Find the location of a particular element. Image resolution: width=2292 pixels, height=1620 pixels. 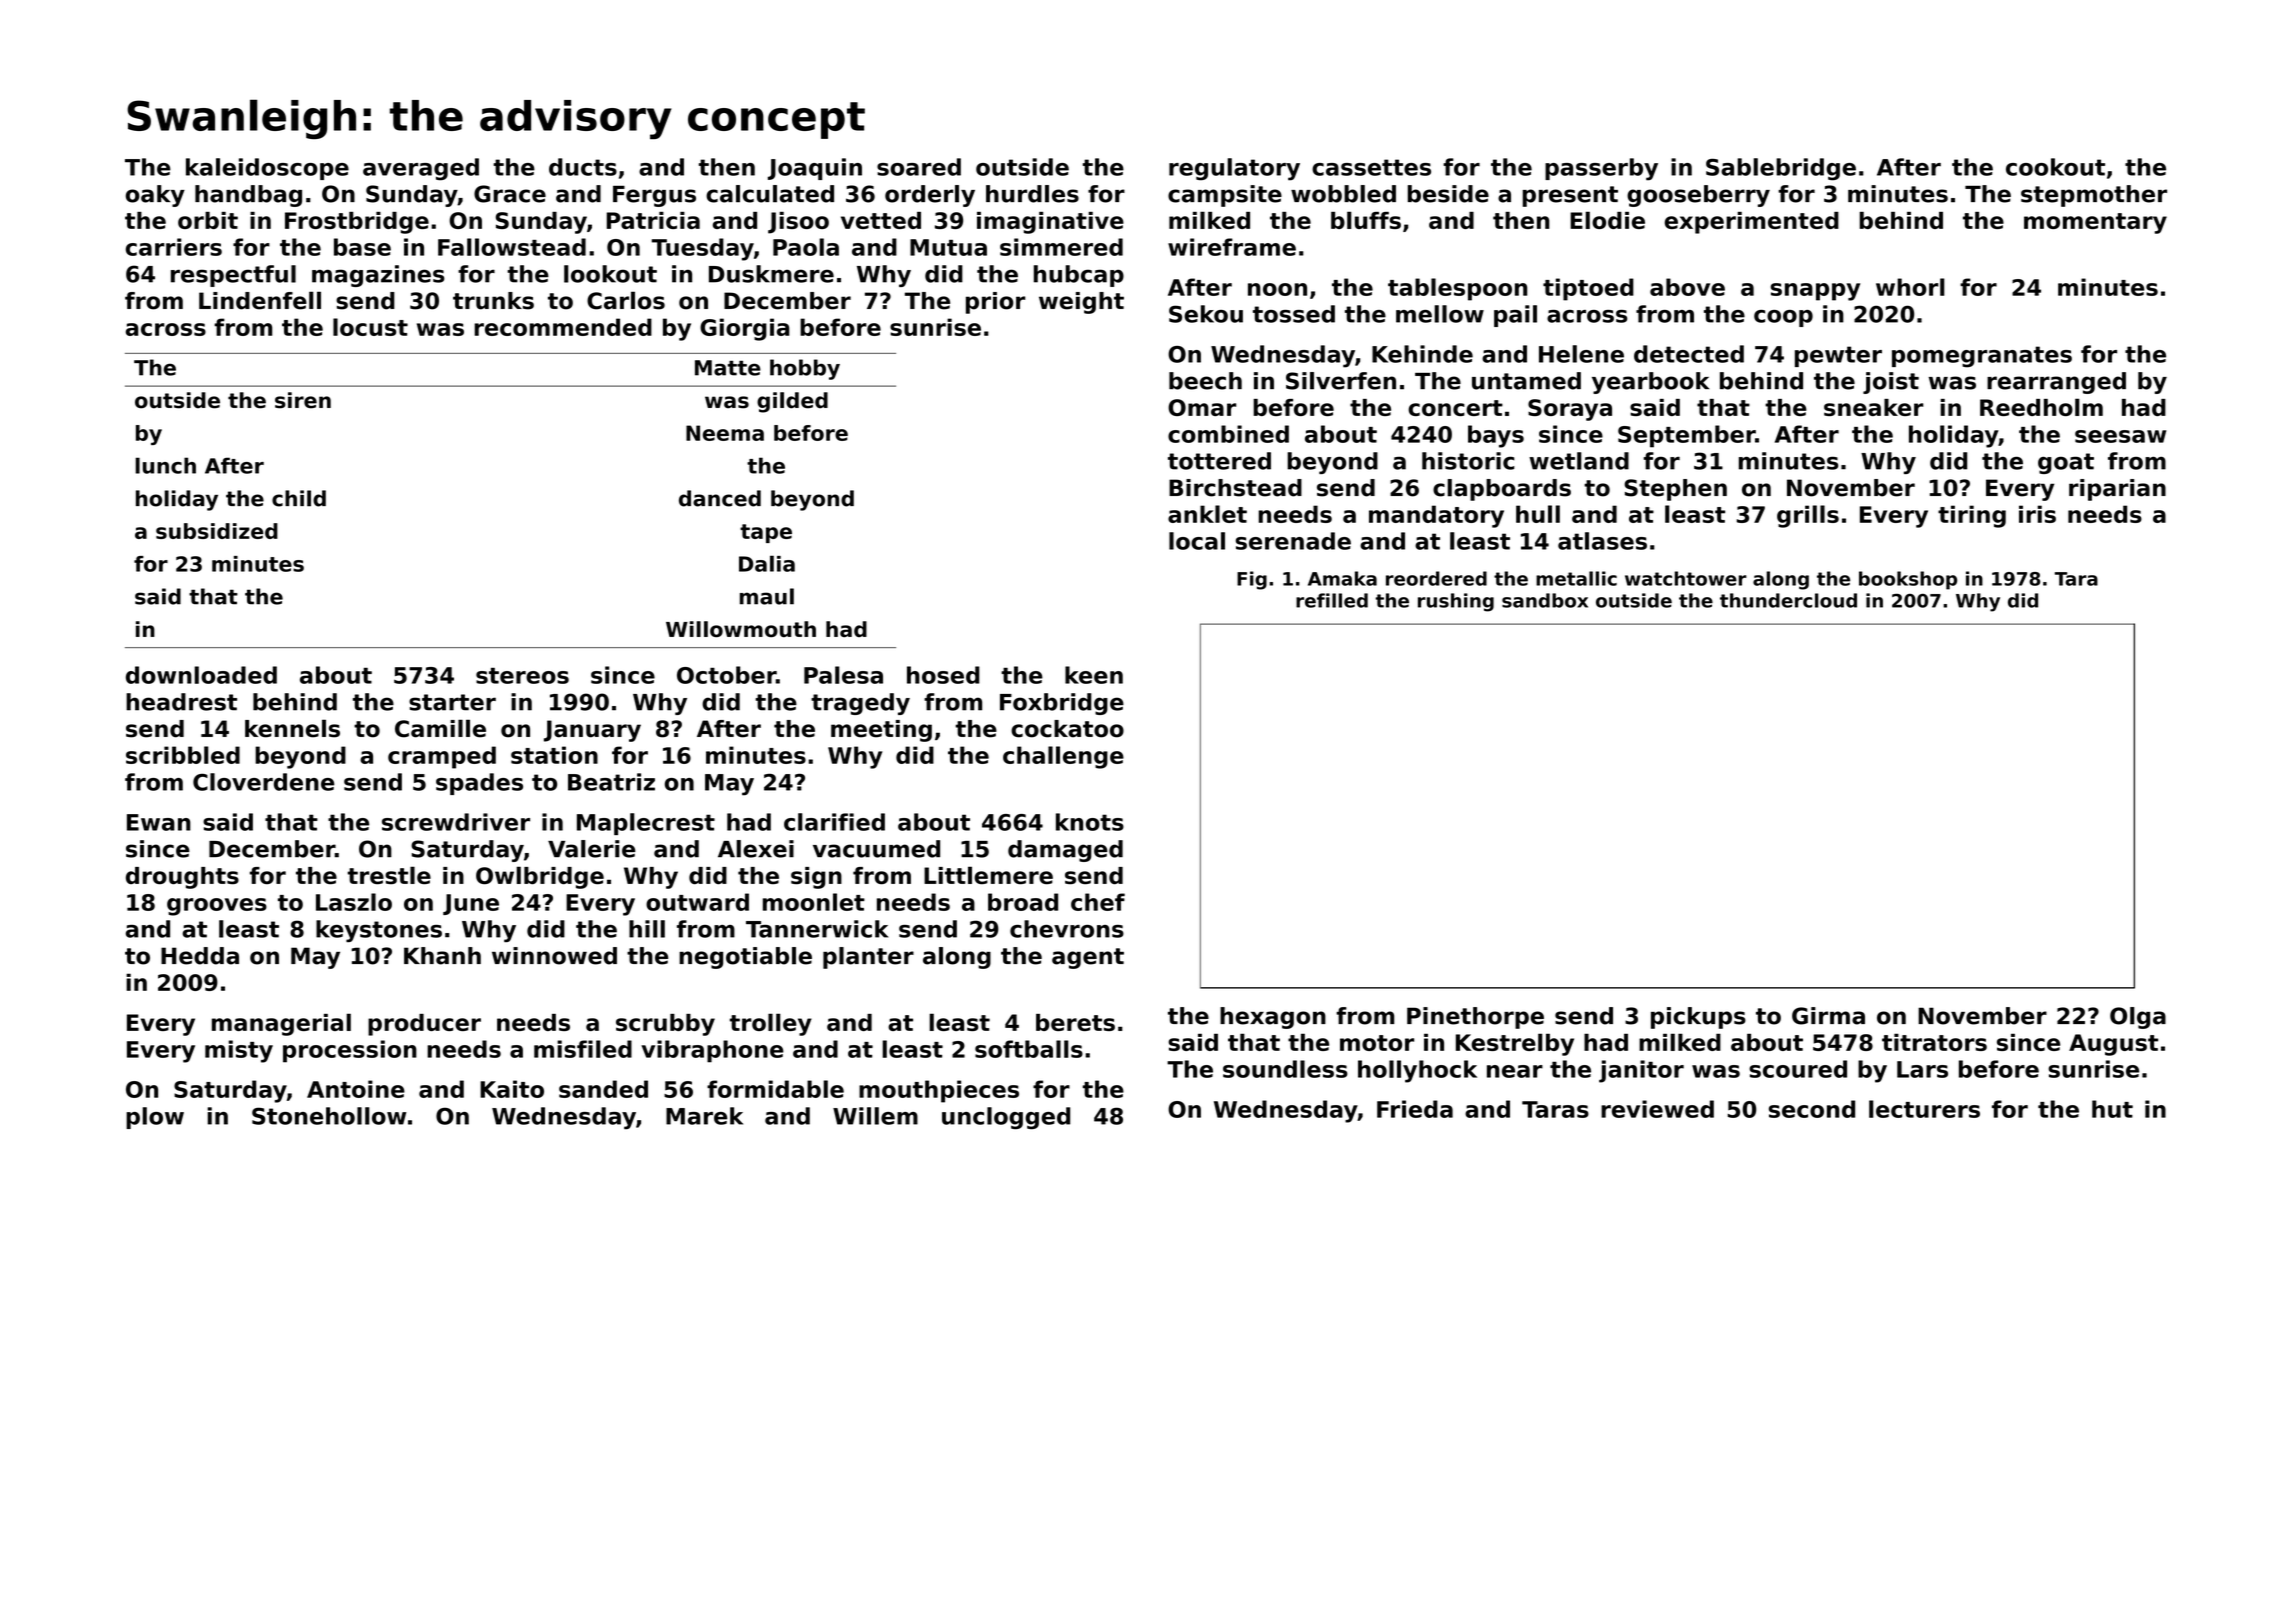

meeting is located at coordinates (881, 731).
